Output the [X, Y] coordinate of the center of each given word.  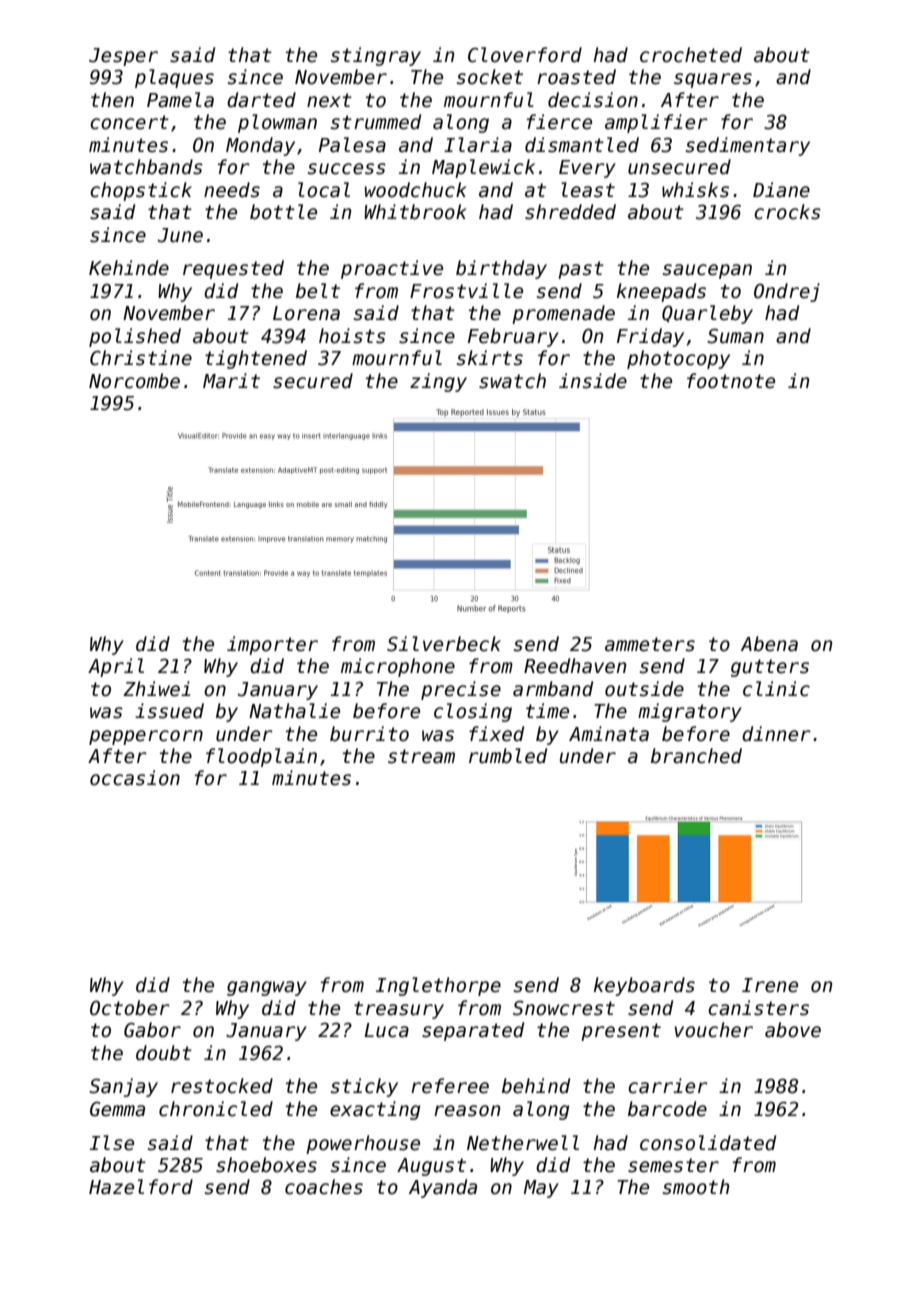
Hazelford [141, 1187]
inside [593, 381]
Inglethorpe [438, 986]
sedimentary [748, 146]
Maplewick [483, 168]
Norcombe [134, 381]
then [112, 100]
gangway [267, 988]
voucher [713, 1030]
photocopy [678, 359]
